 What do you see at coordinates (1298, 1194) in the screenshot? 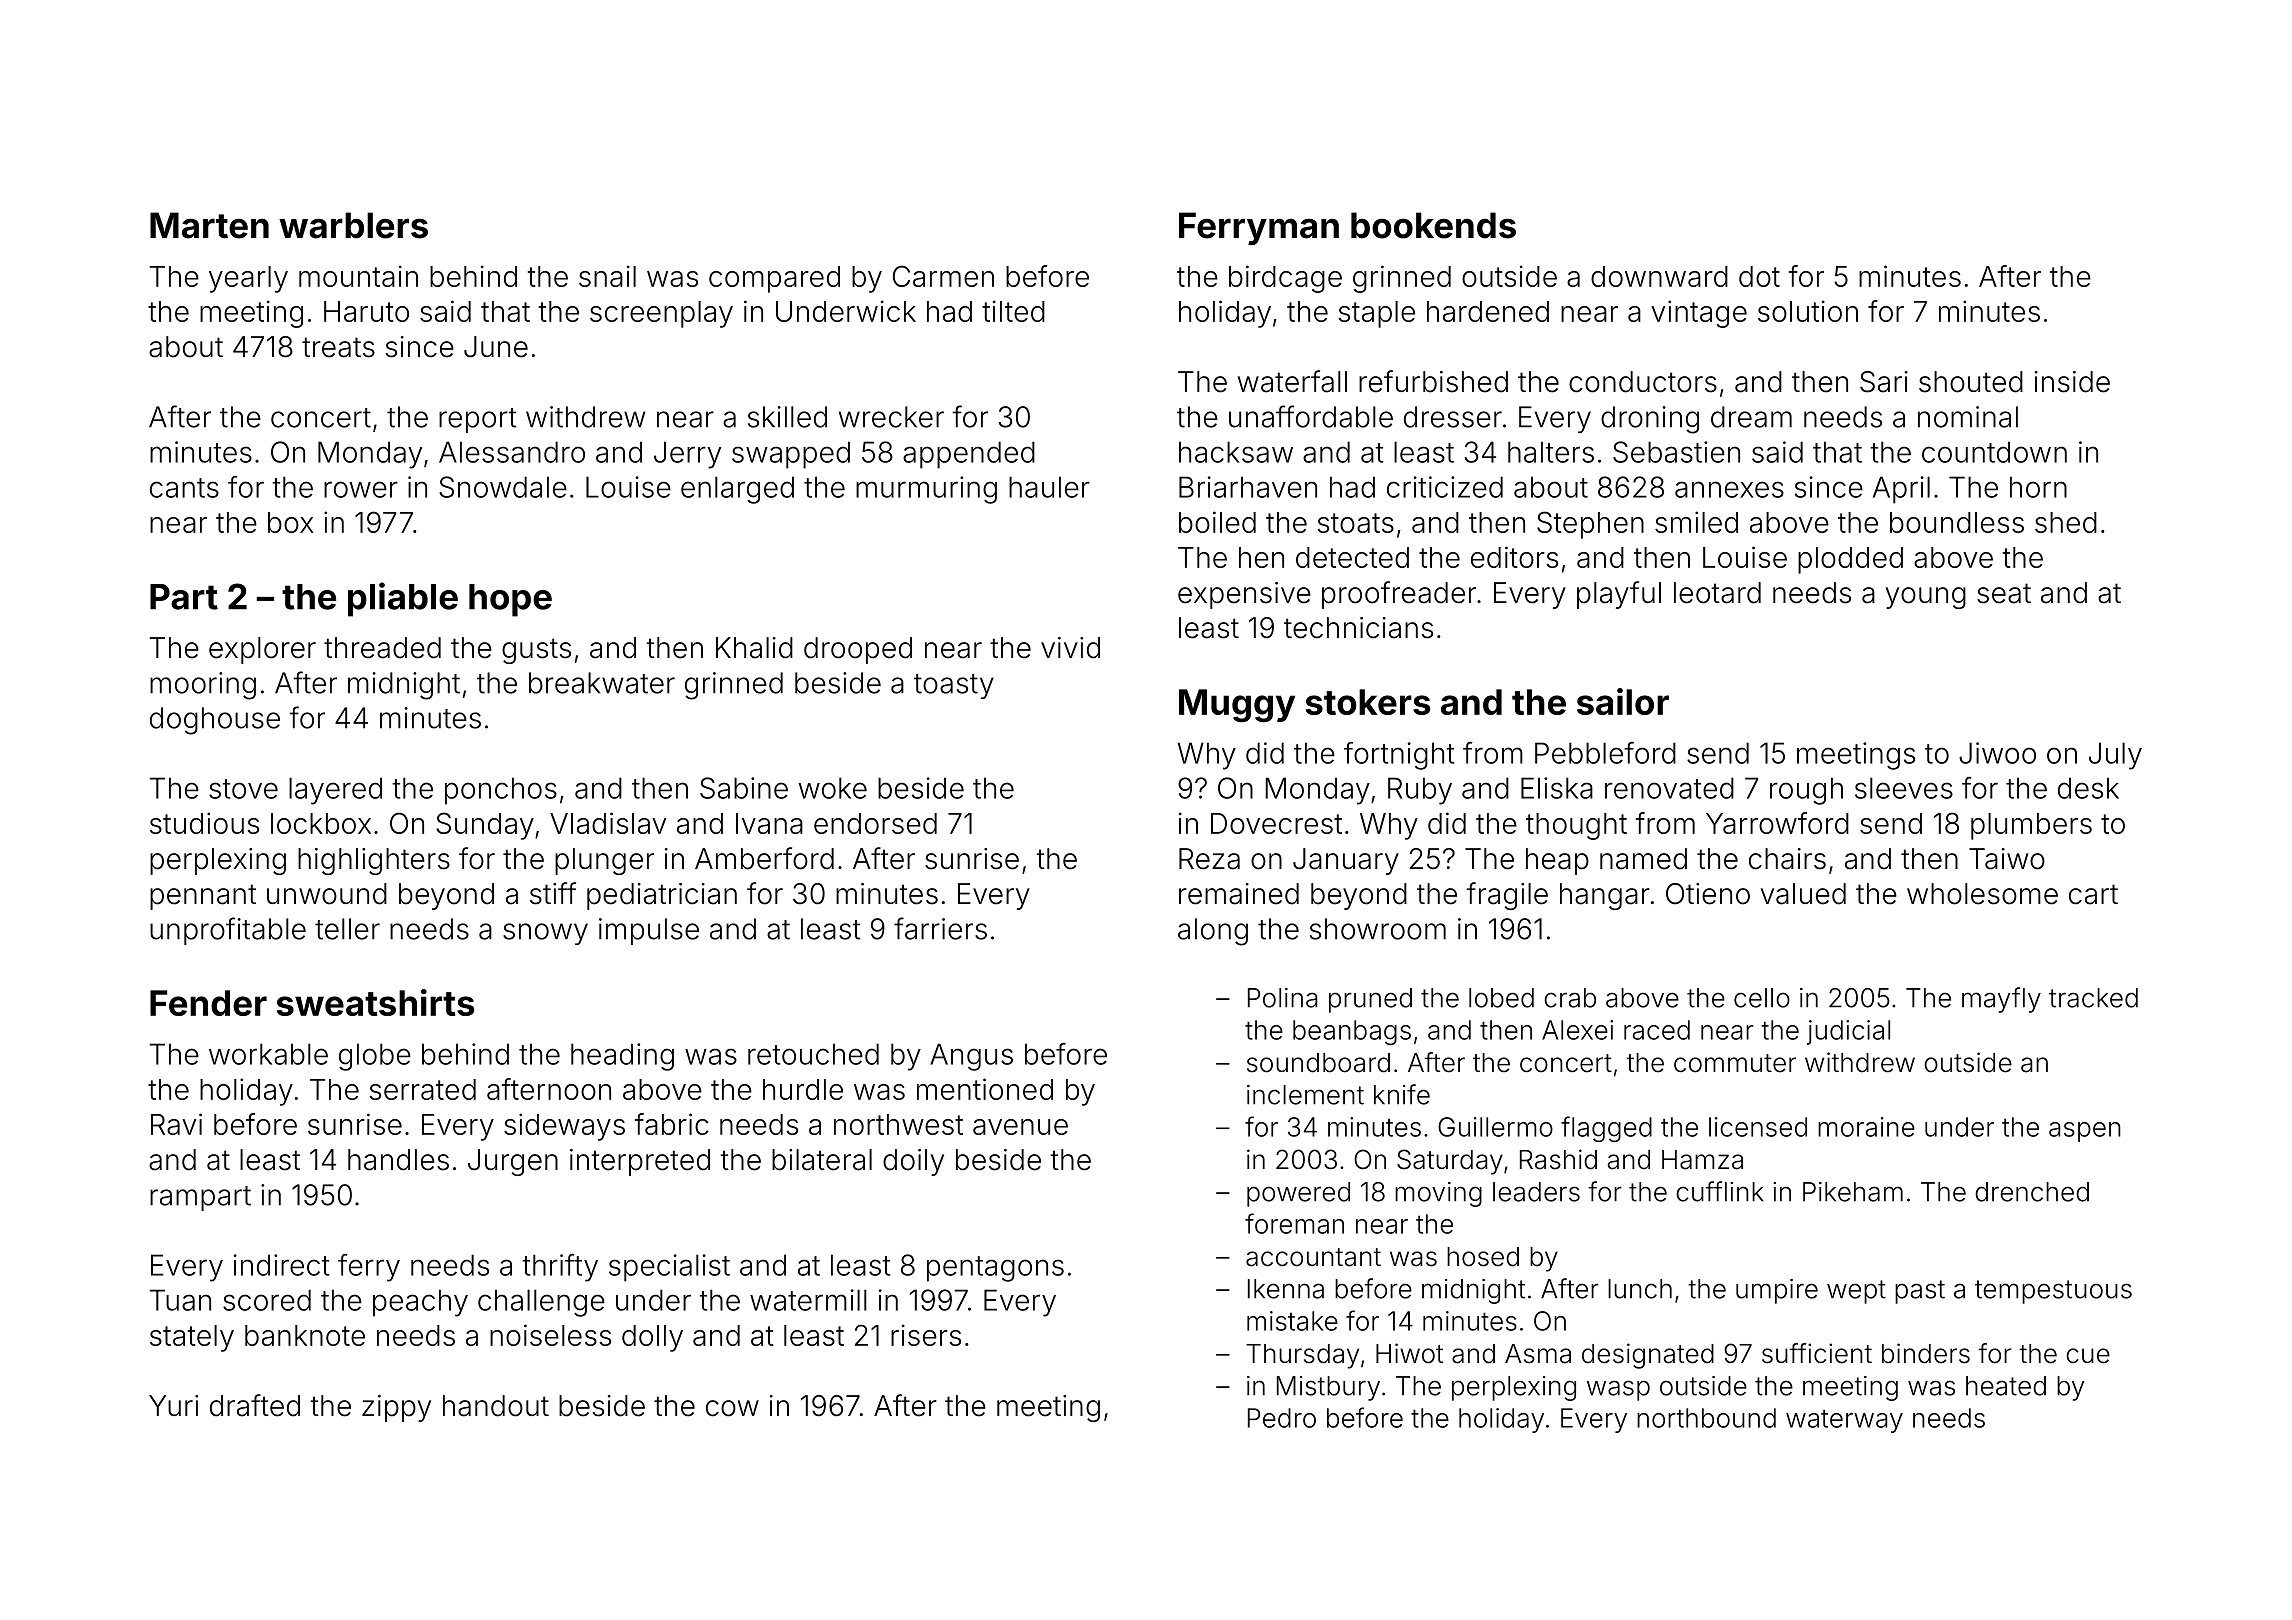
I see `powered` at bounding box center [1298, 1194].
